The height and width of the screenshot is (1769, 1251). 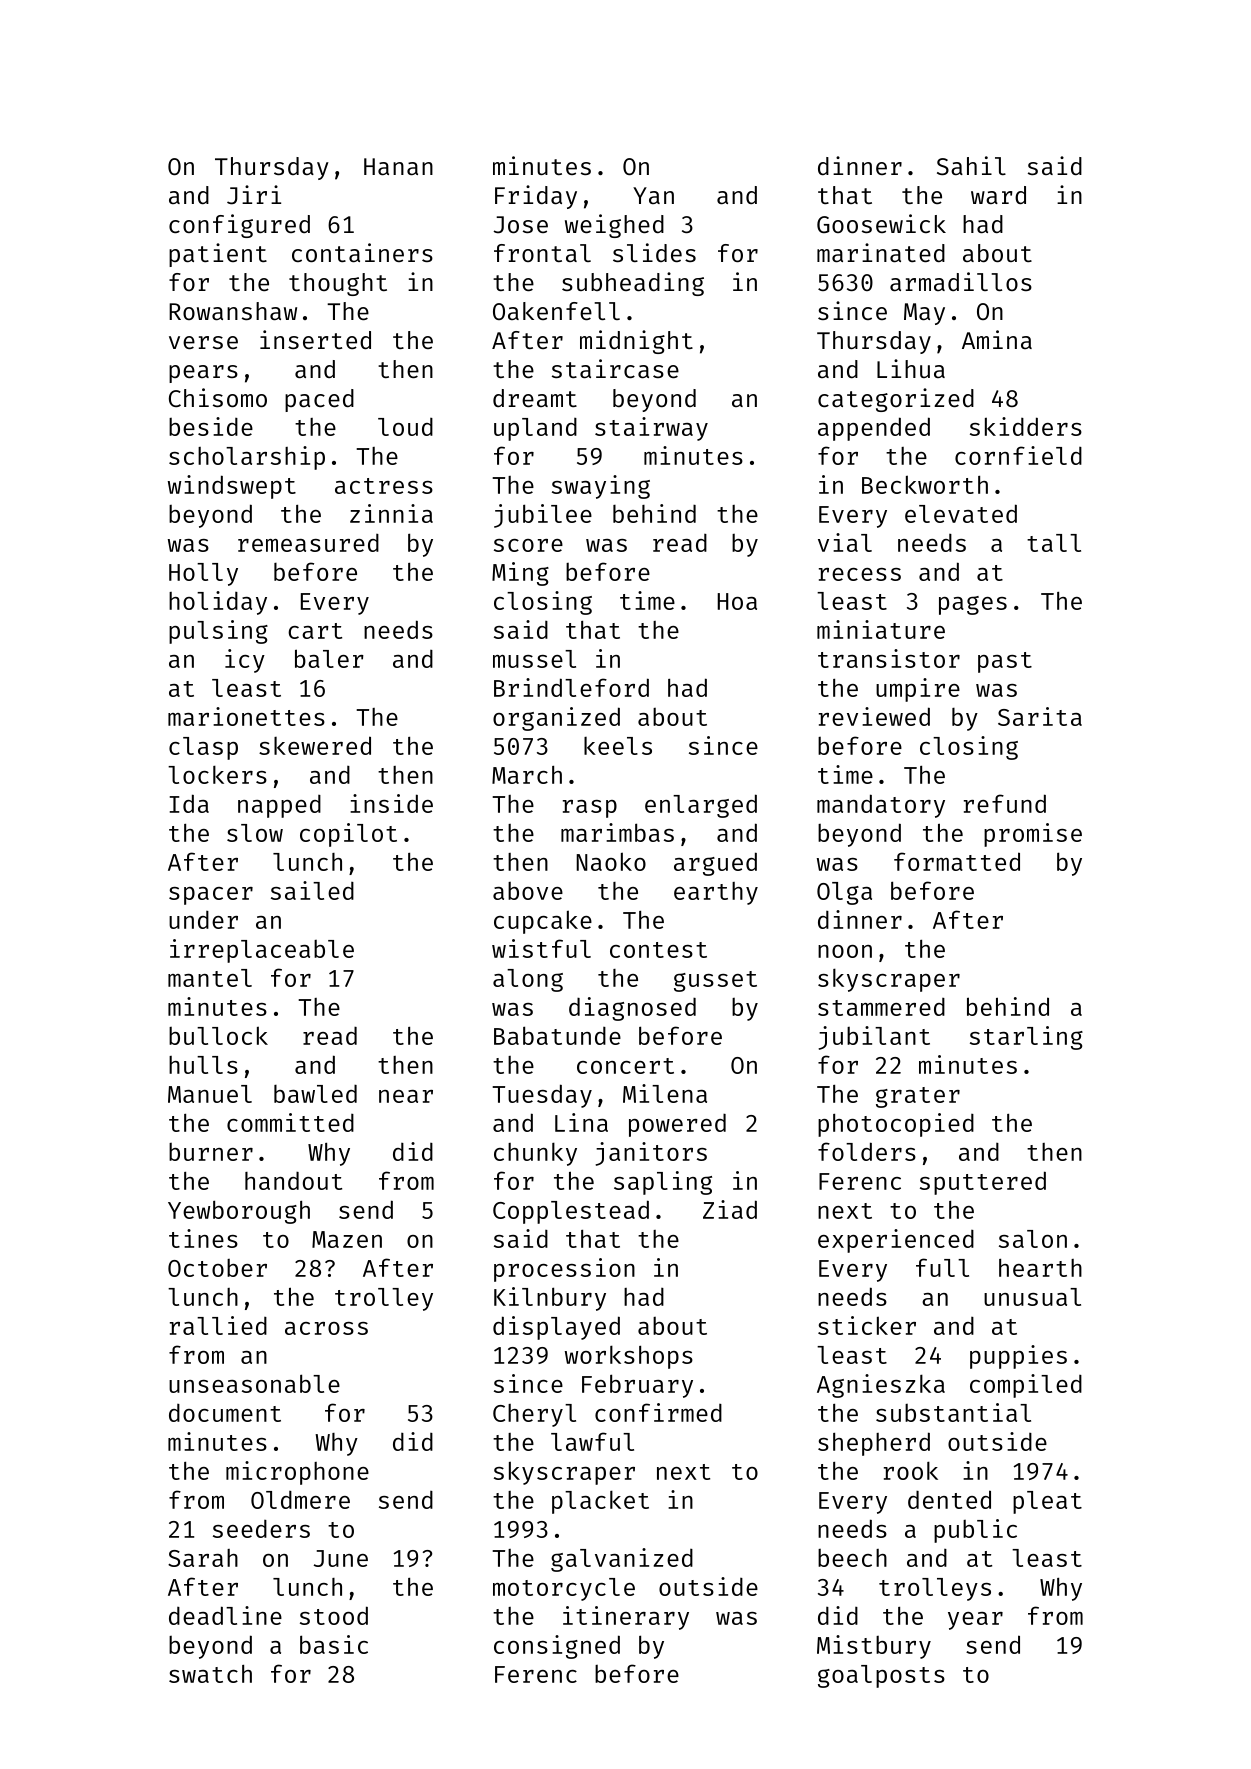 I want to click on basic, so click(x=334, y=1644).
